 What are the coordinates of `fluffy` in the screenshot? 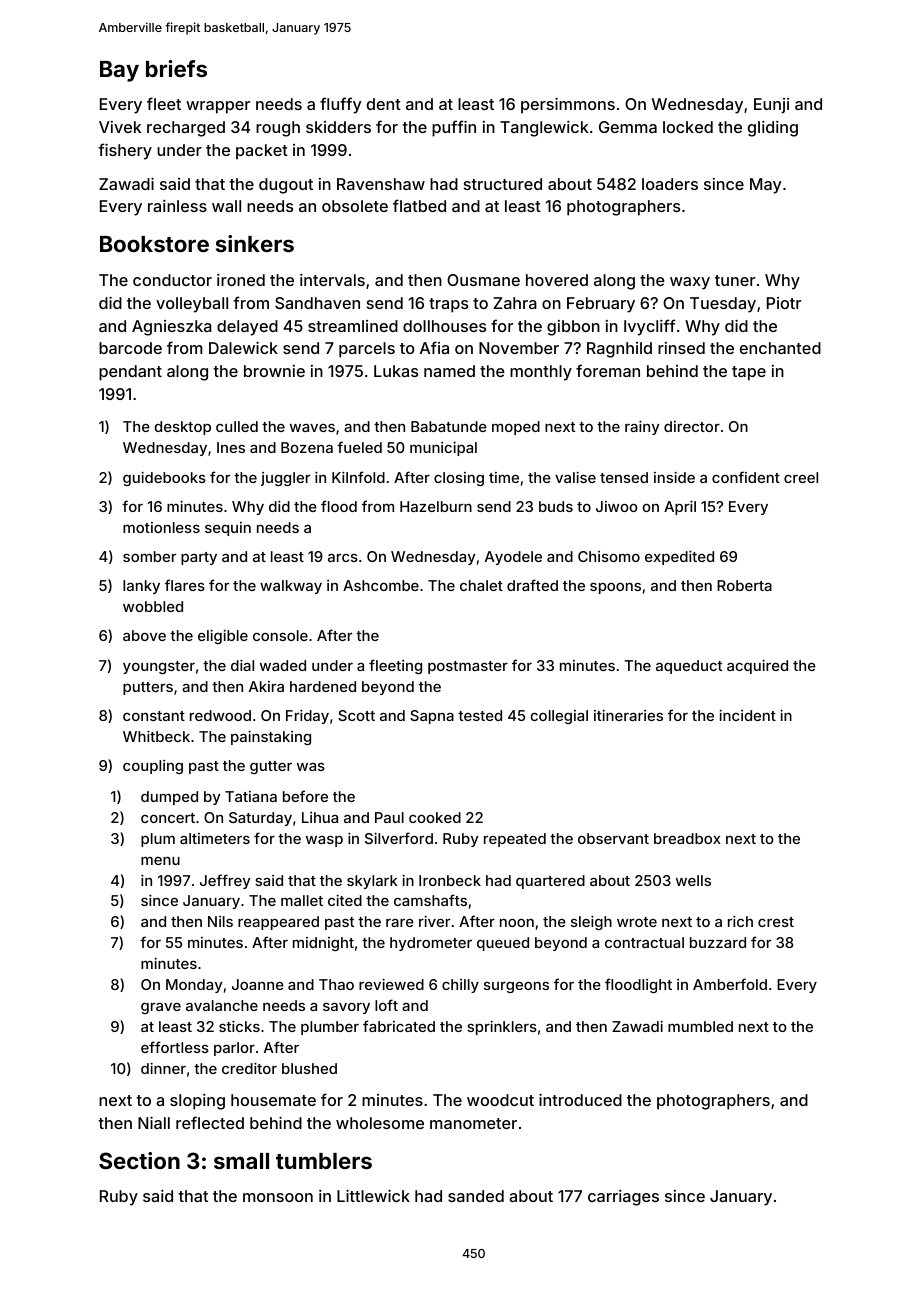 It's located at (340, 105).
